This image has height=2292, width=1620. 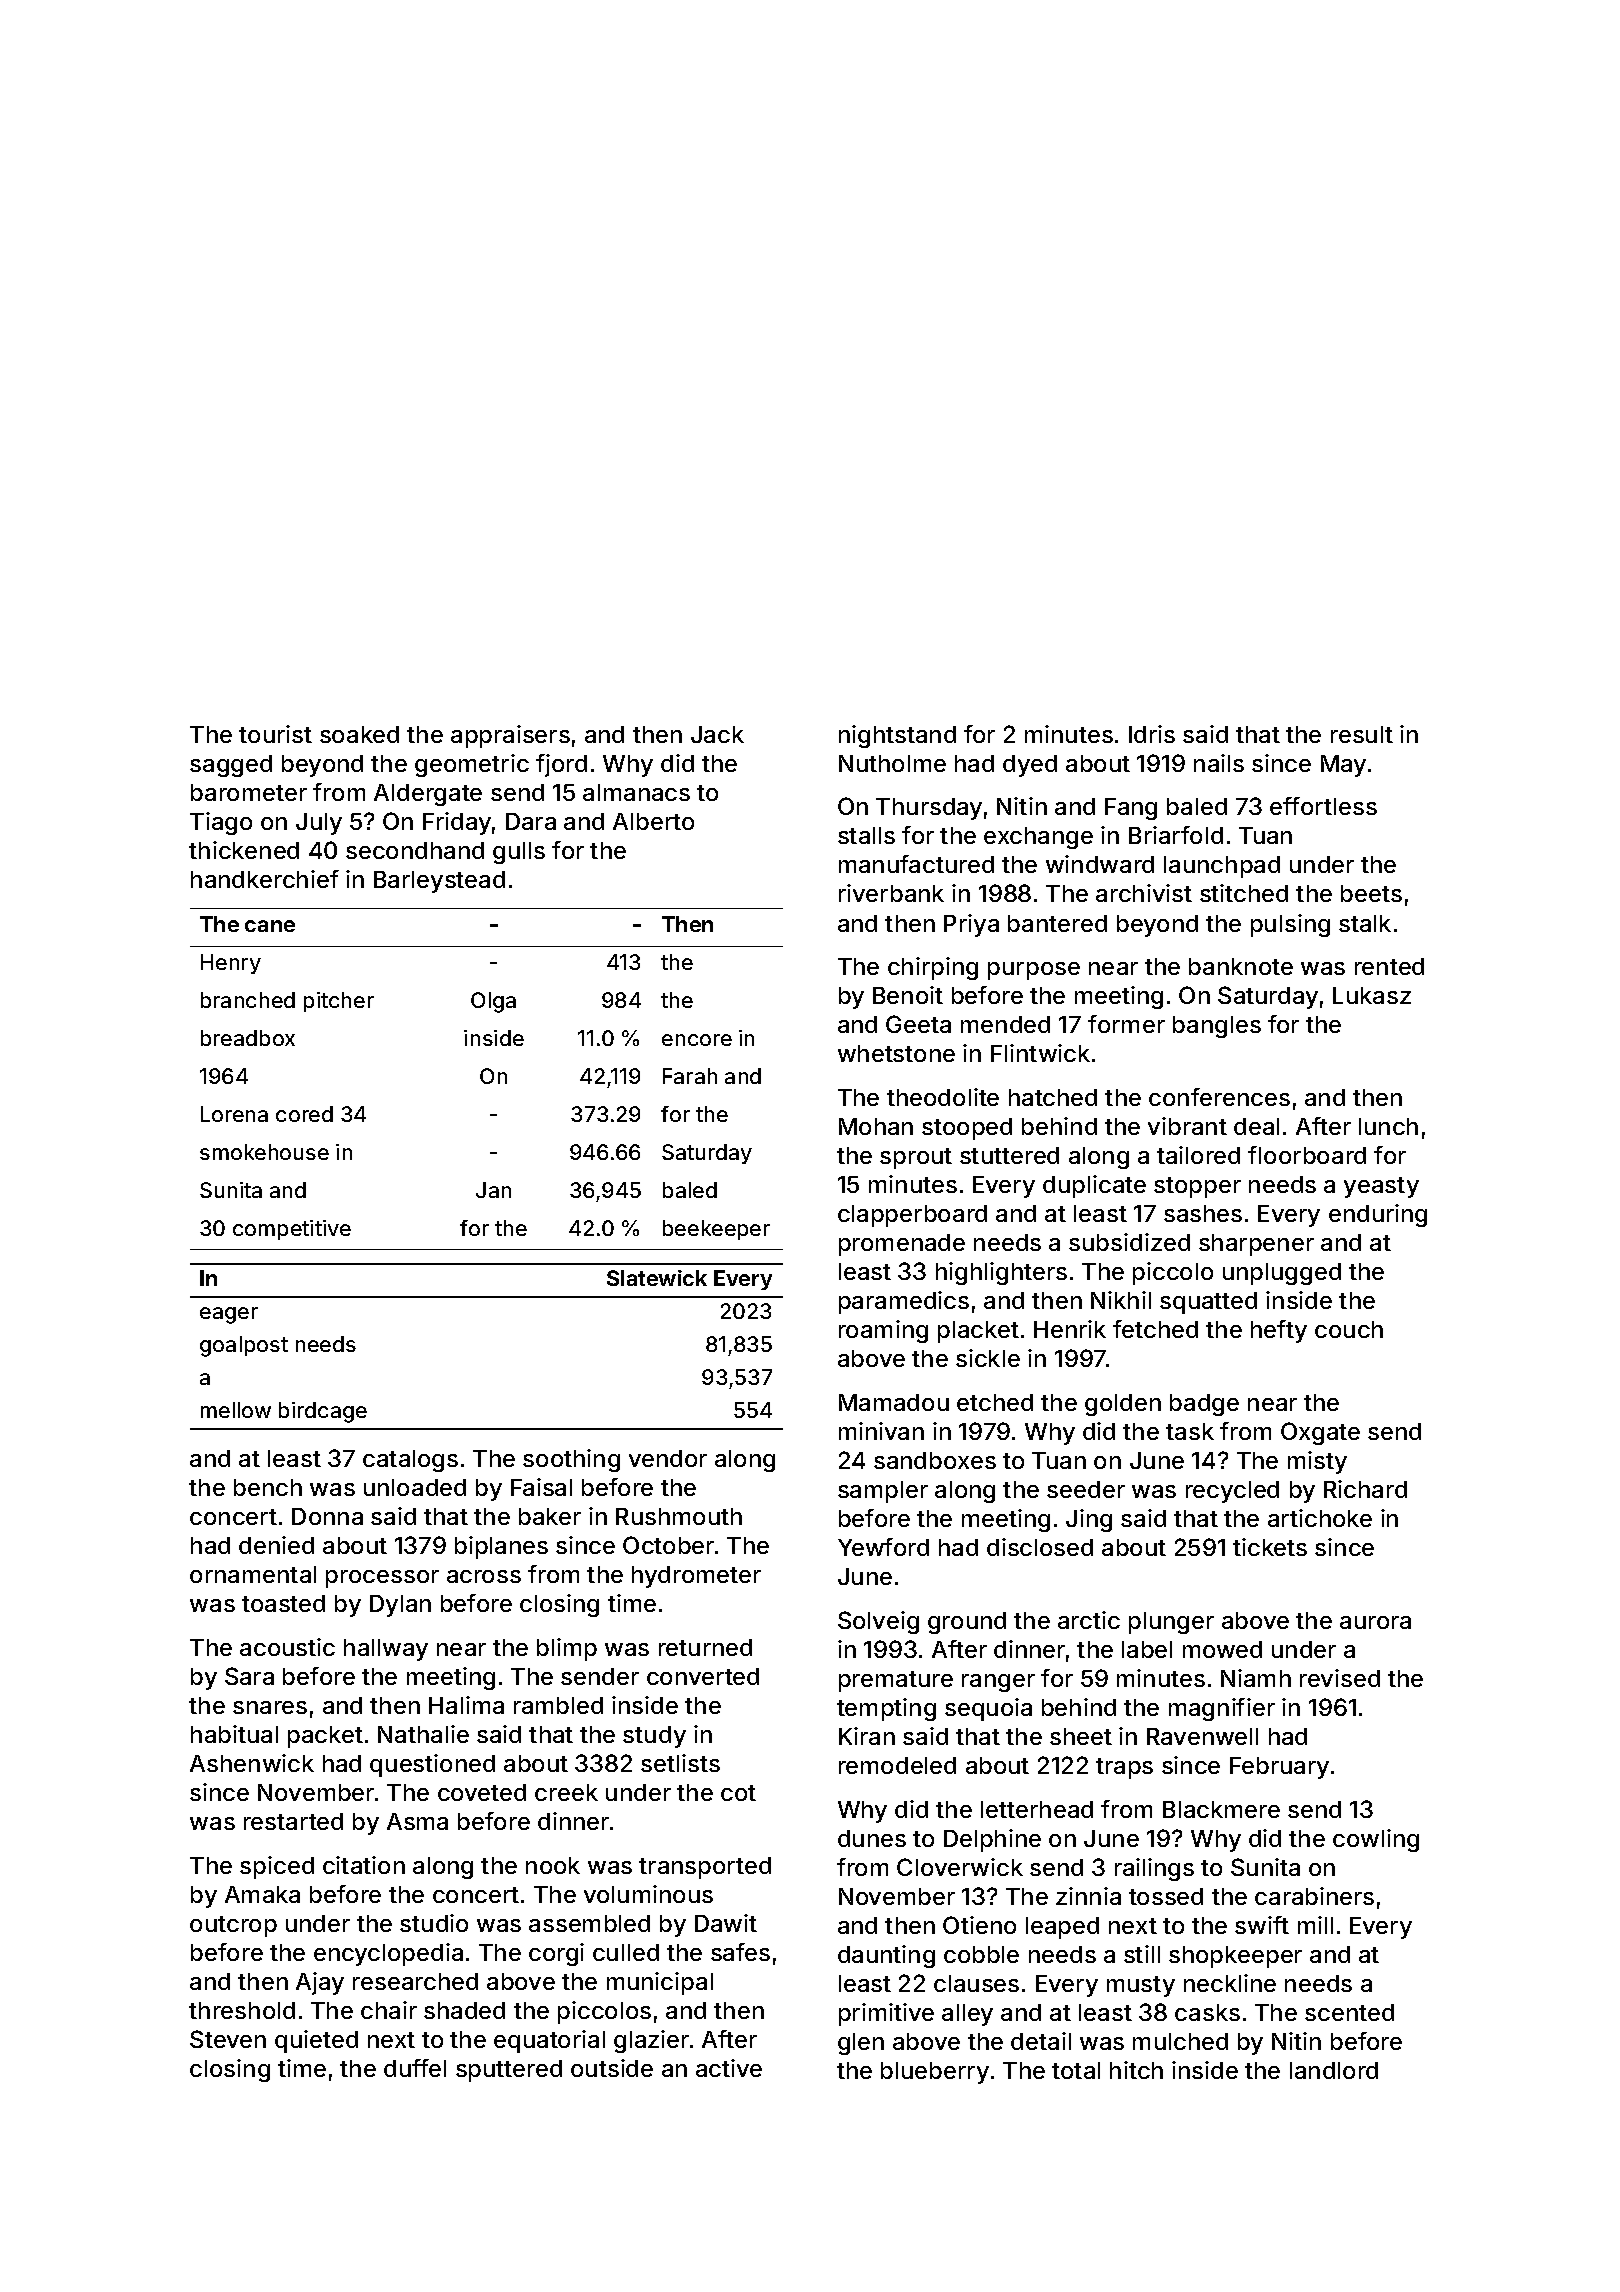 I want to click on Asma, so click(x=417, y=1821).
